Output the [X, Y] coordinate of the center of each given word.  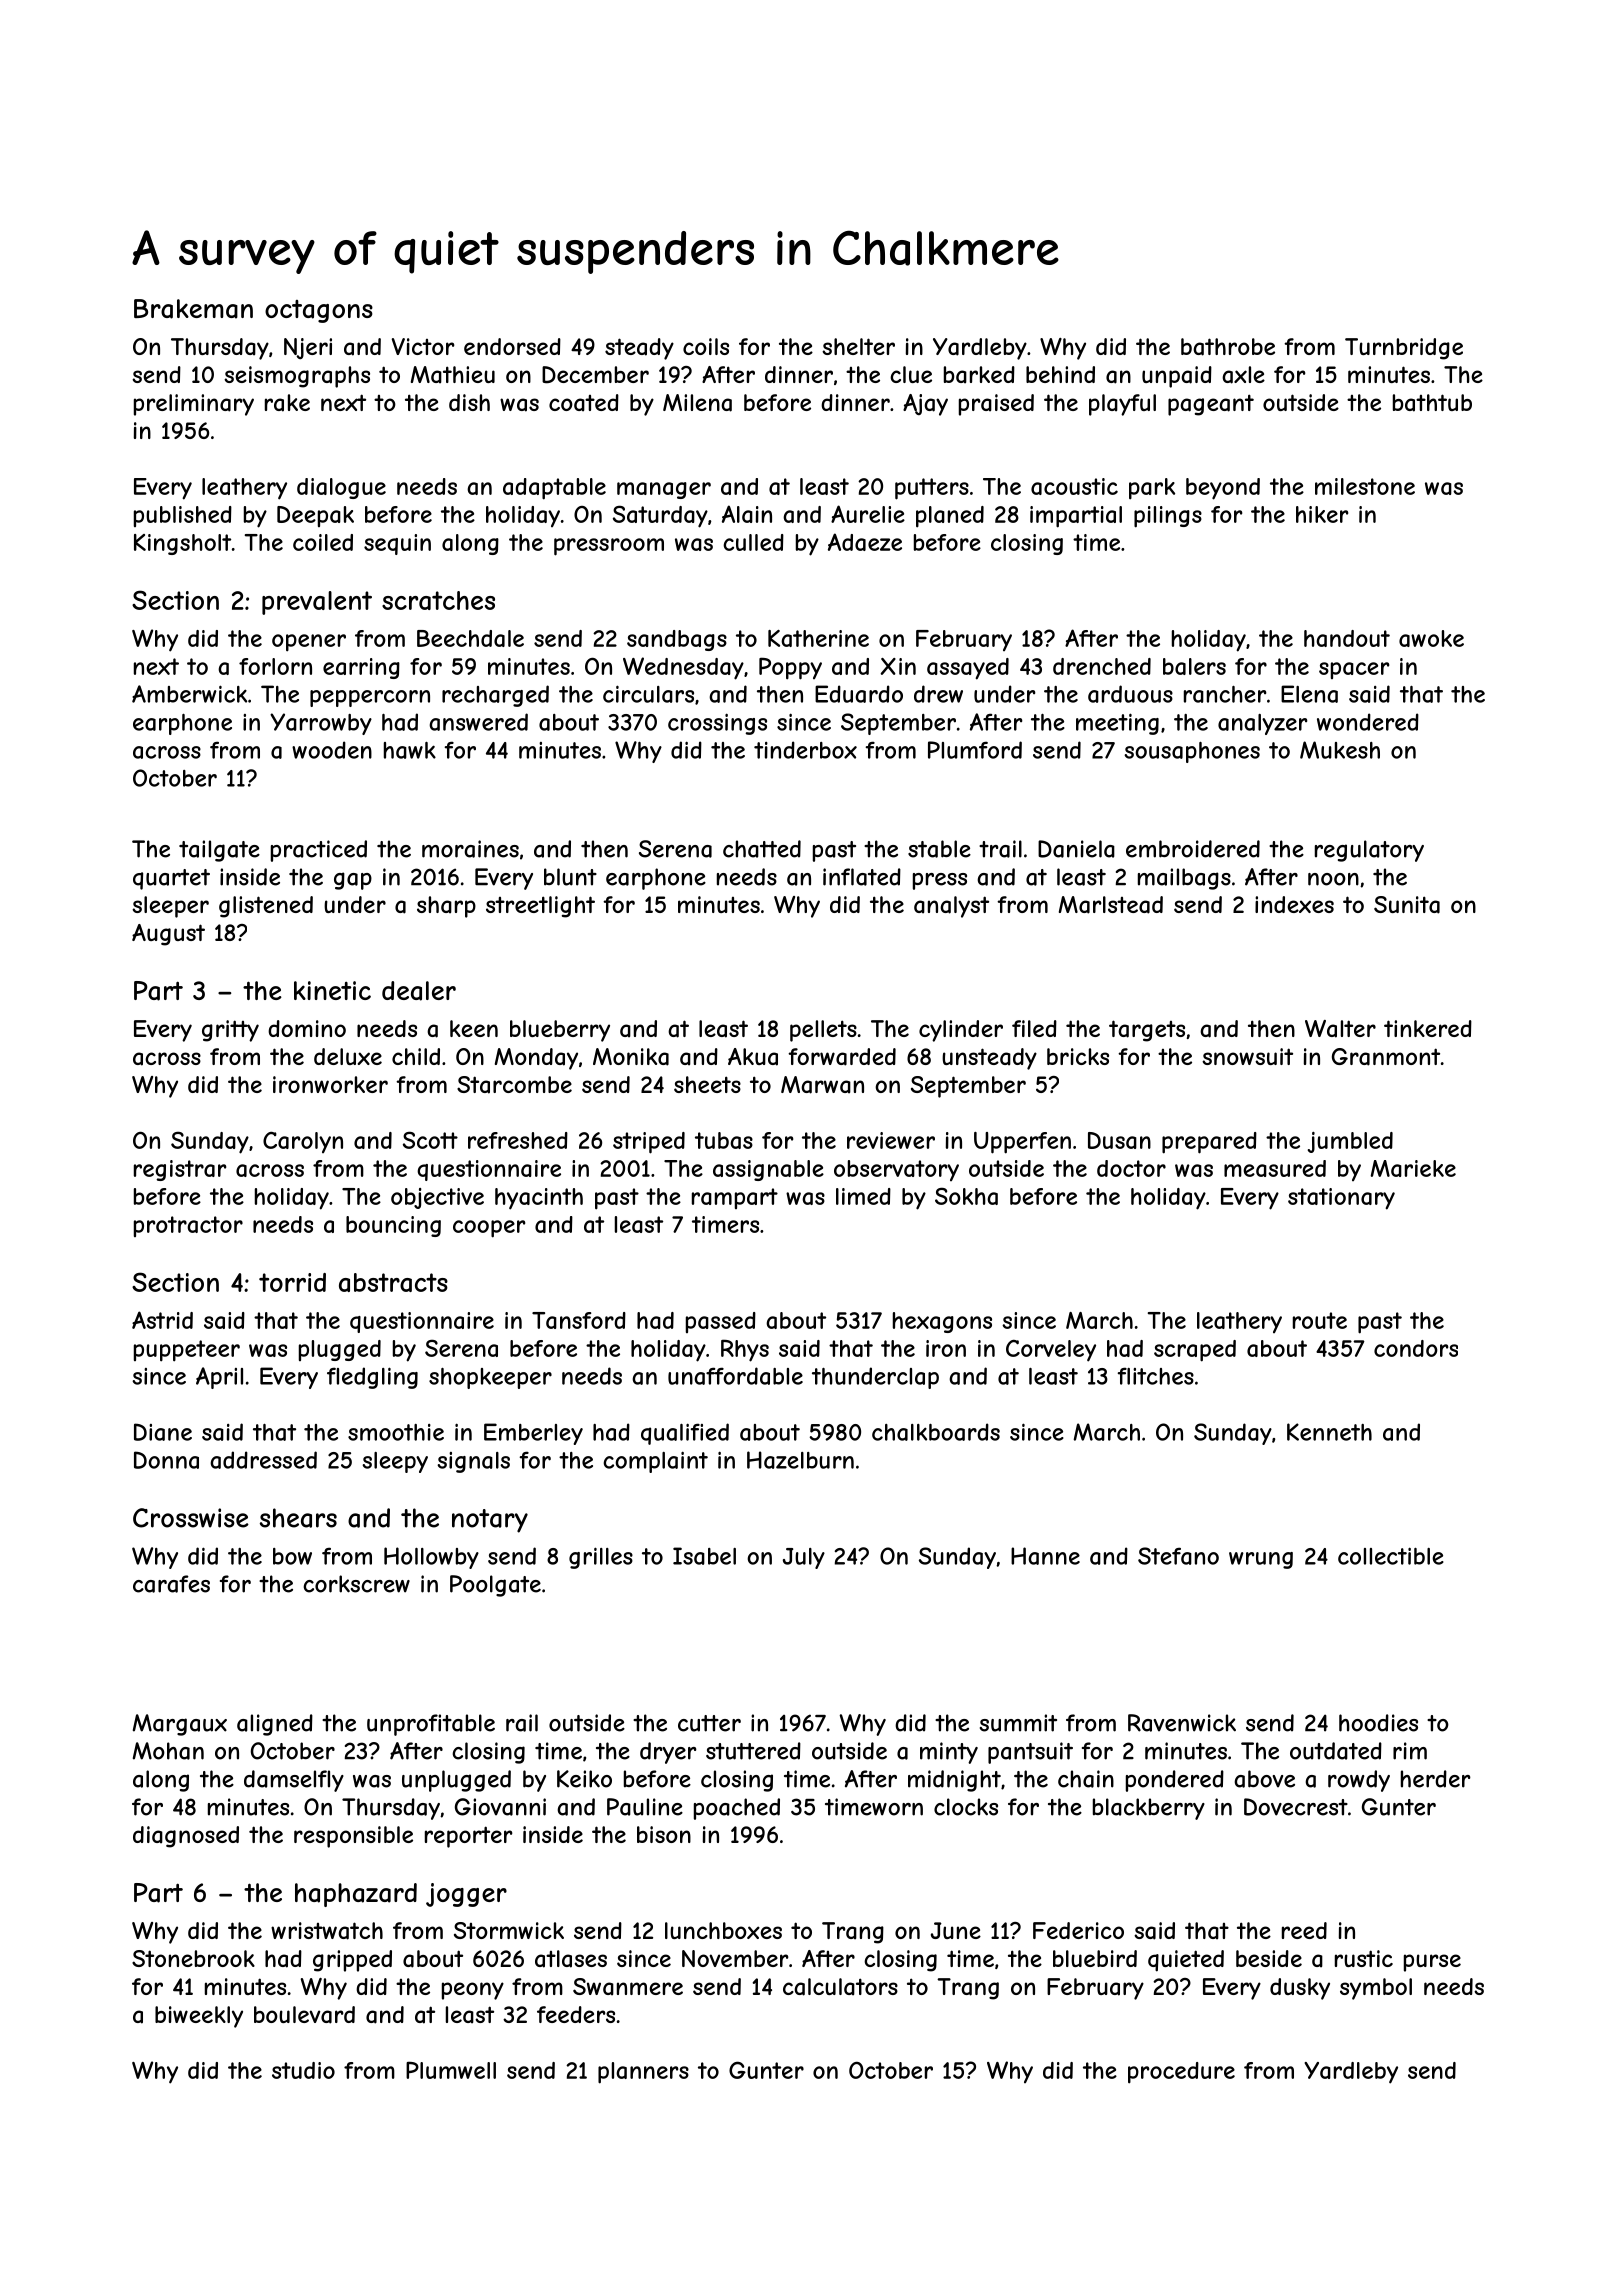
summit [1018, 1723]
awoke [1431, 638]
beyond [1223, 489]
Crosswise [191, 1518]
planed [950, 517]
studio [303, 2070]
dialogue [341, 488]
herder [1436, 1779]
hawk [410, 750]
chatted [762, 849]
